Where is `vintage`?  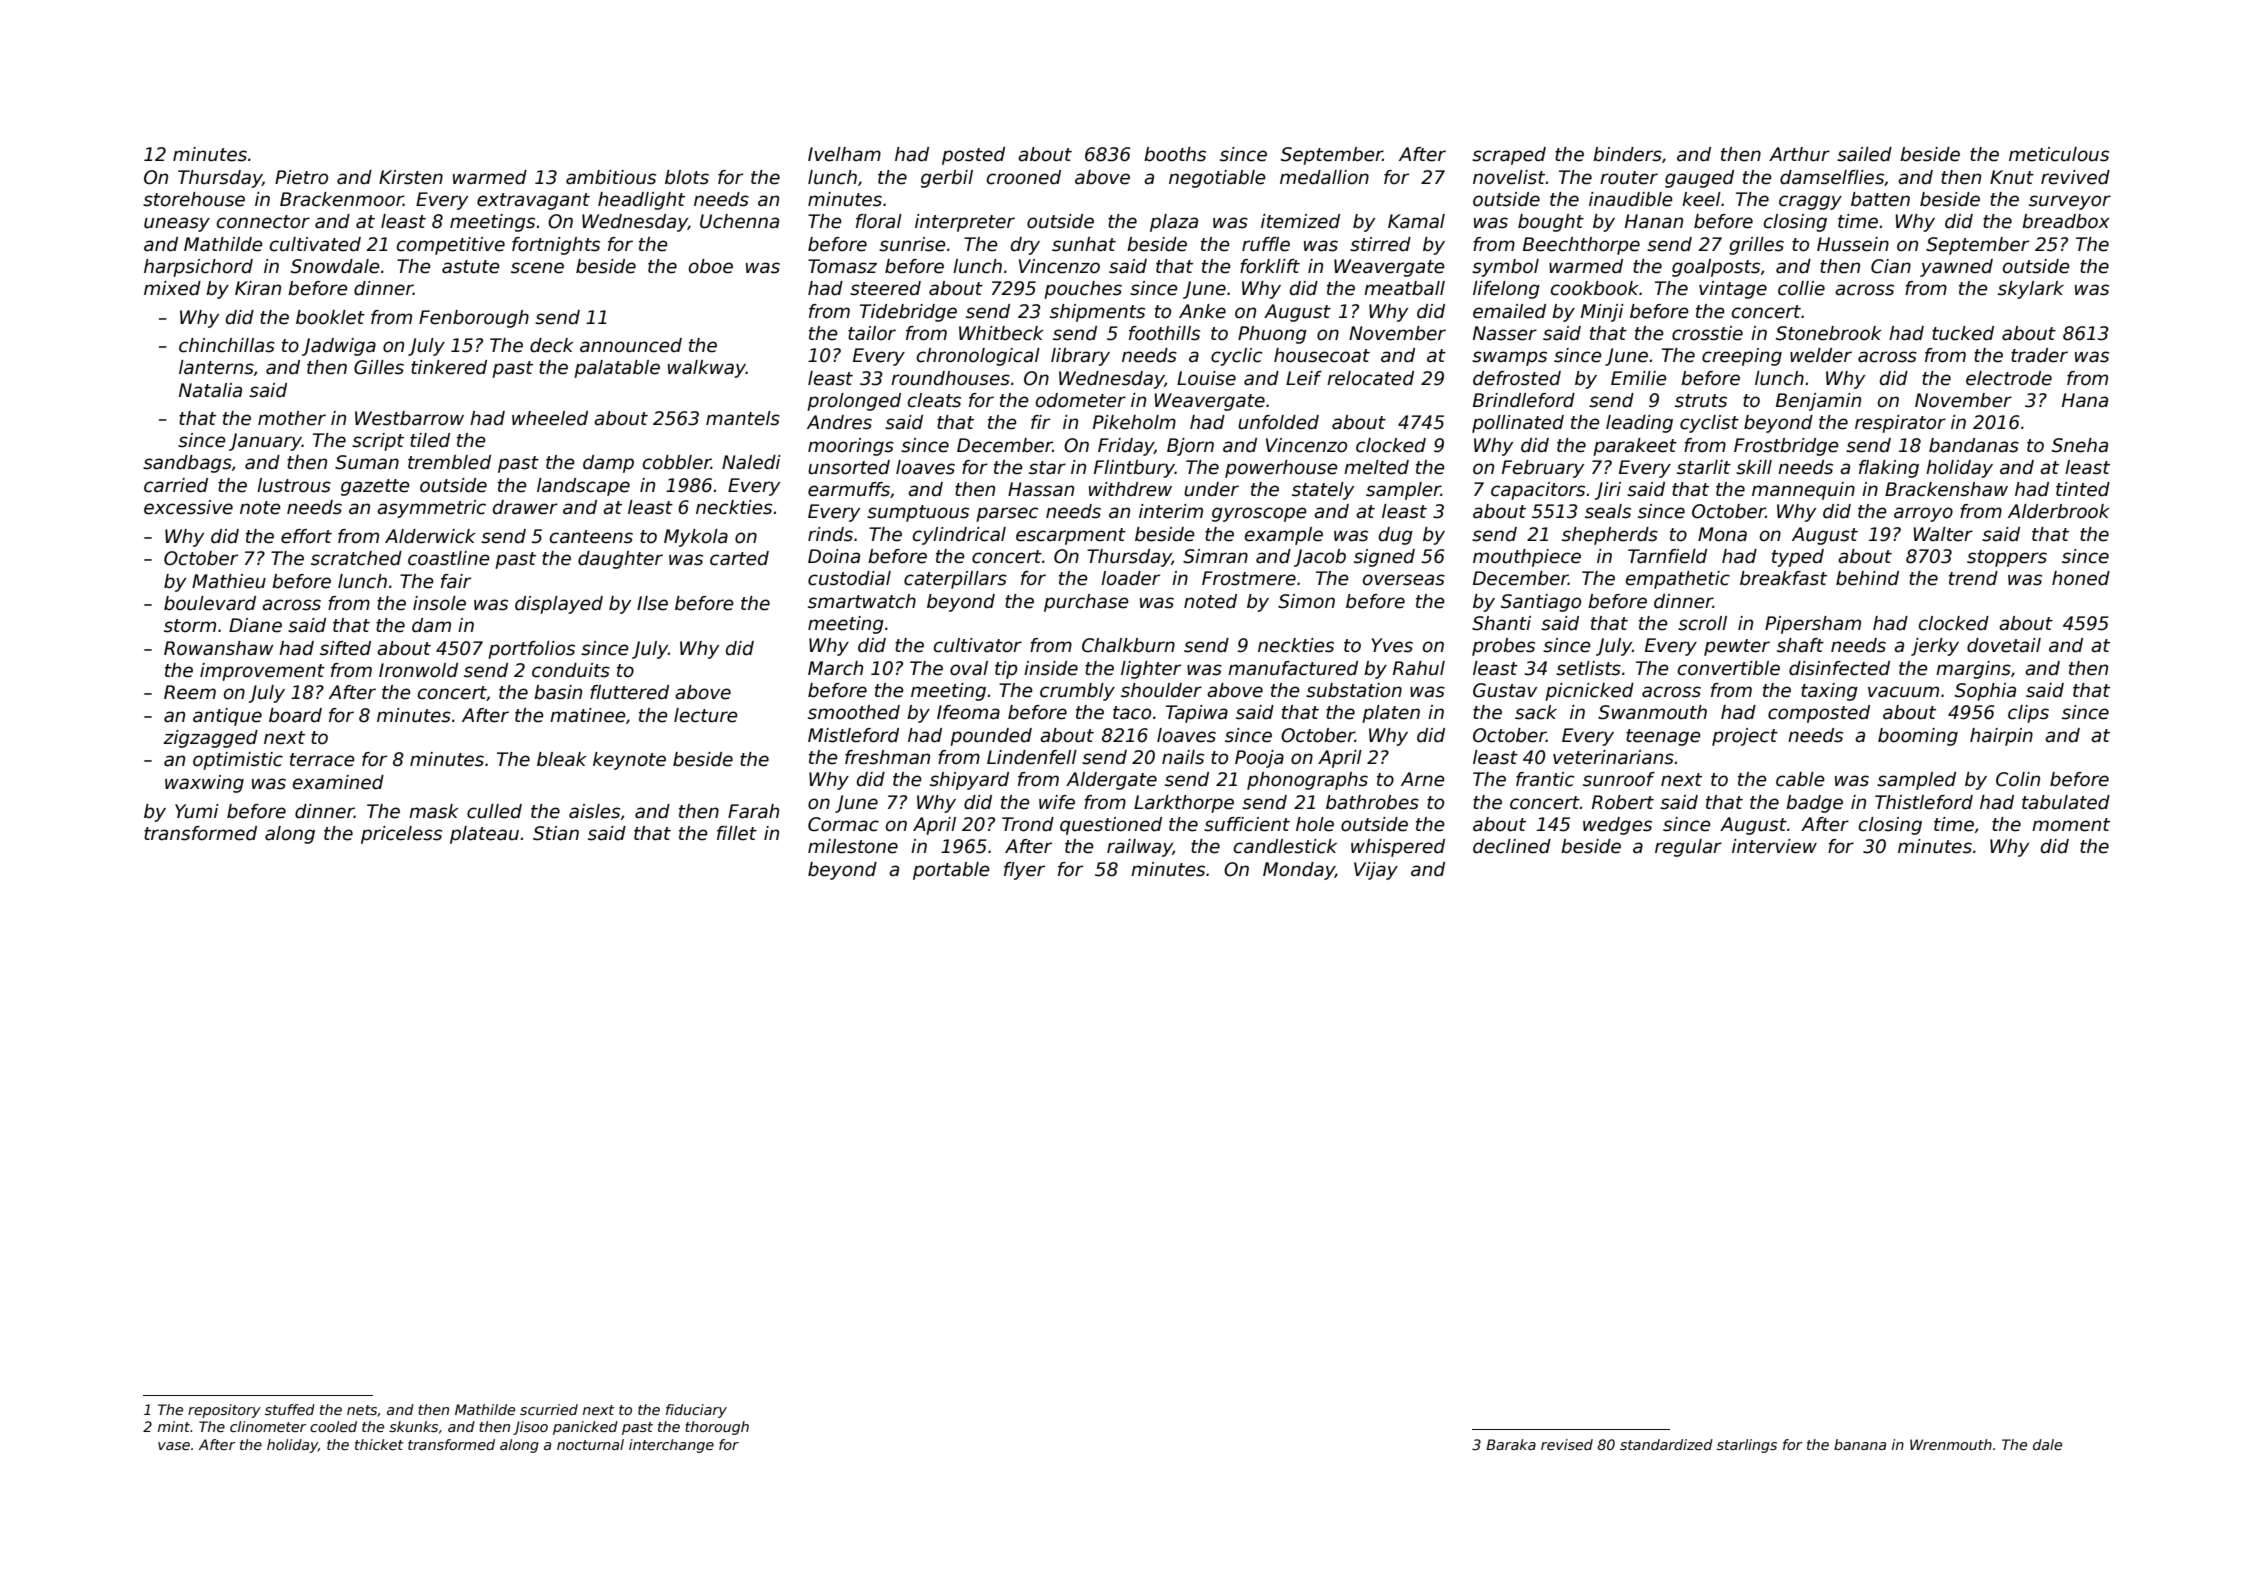 vintage is located at coordinates (1733, 290).
